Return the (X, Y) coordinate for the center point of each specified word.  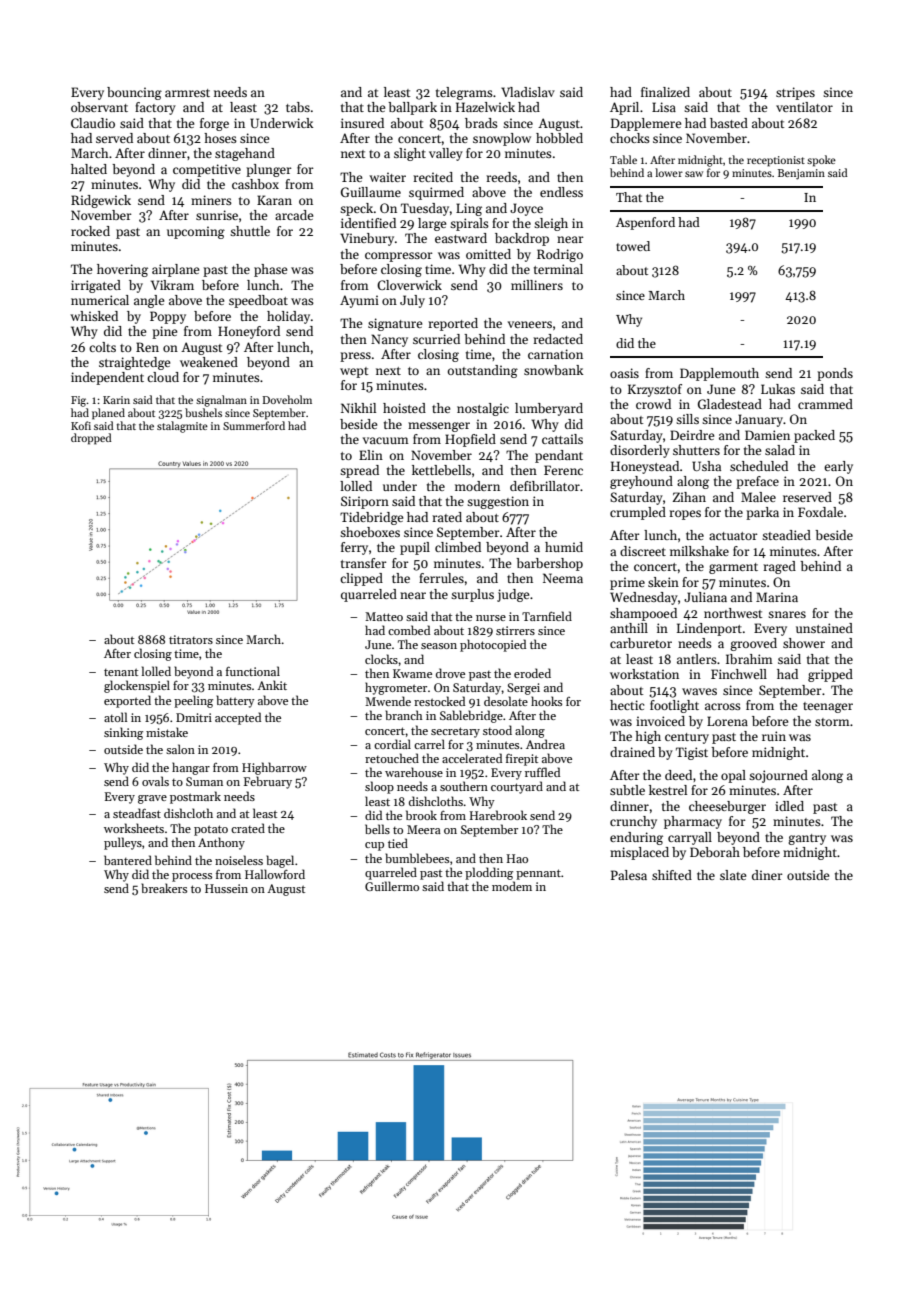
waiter (387, 177)
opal (733, 776)
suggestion (498, 502)
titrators (191, 639)
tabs (298, 107)
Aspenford (645, 223)
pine (164, 332)
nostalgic (483, 409)
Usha (706, 466)
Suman (204, 781)
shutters (696, 450)
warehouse (414, 772)
